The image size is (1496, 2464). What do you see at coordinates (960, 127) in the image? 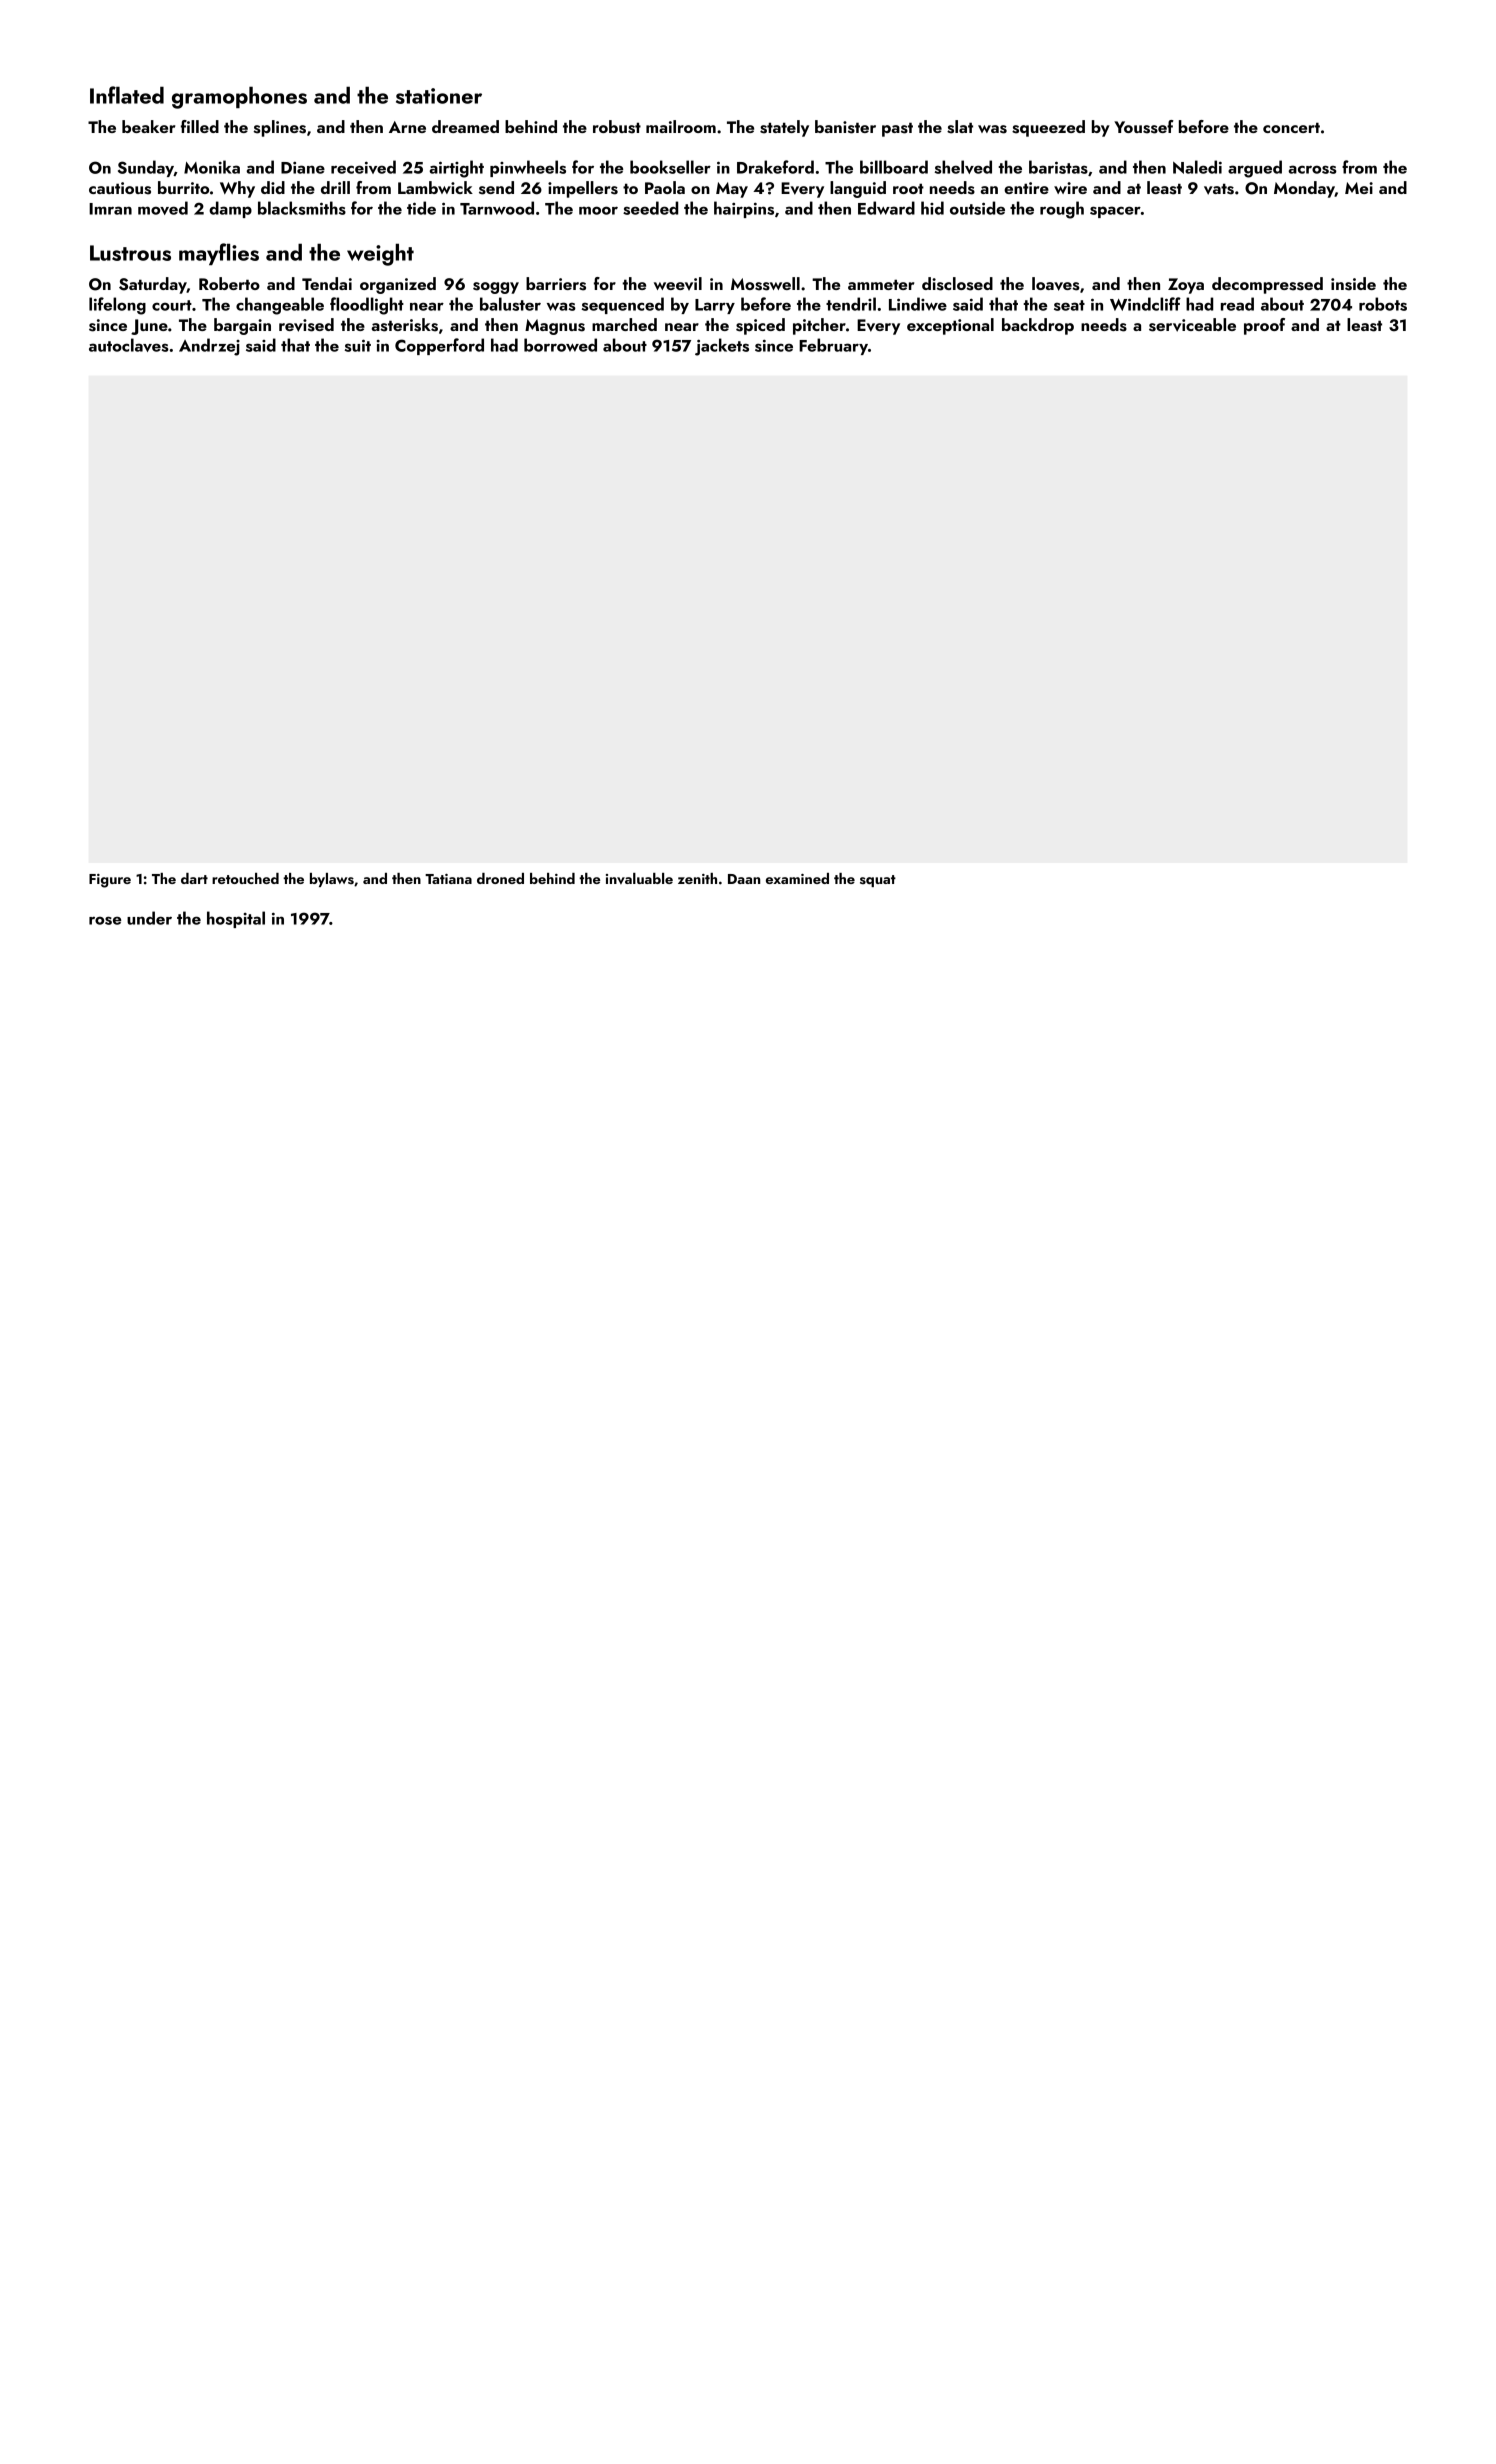
I see `slat` at bounding box center [960, 127].
